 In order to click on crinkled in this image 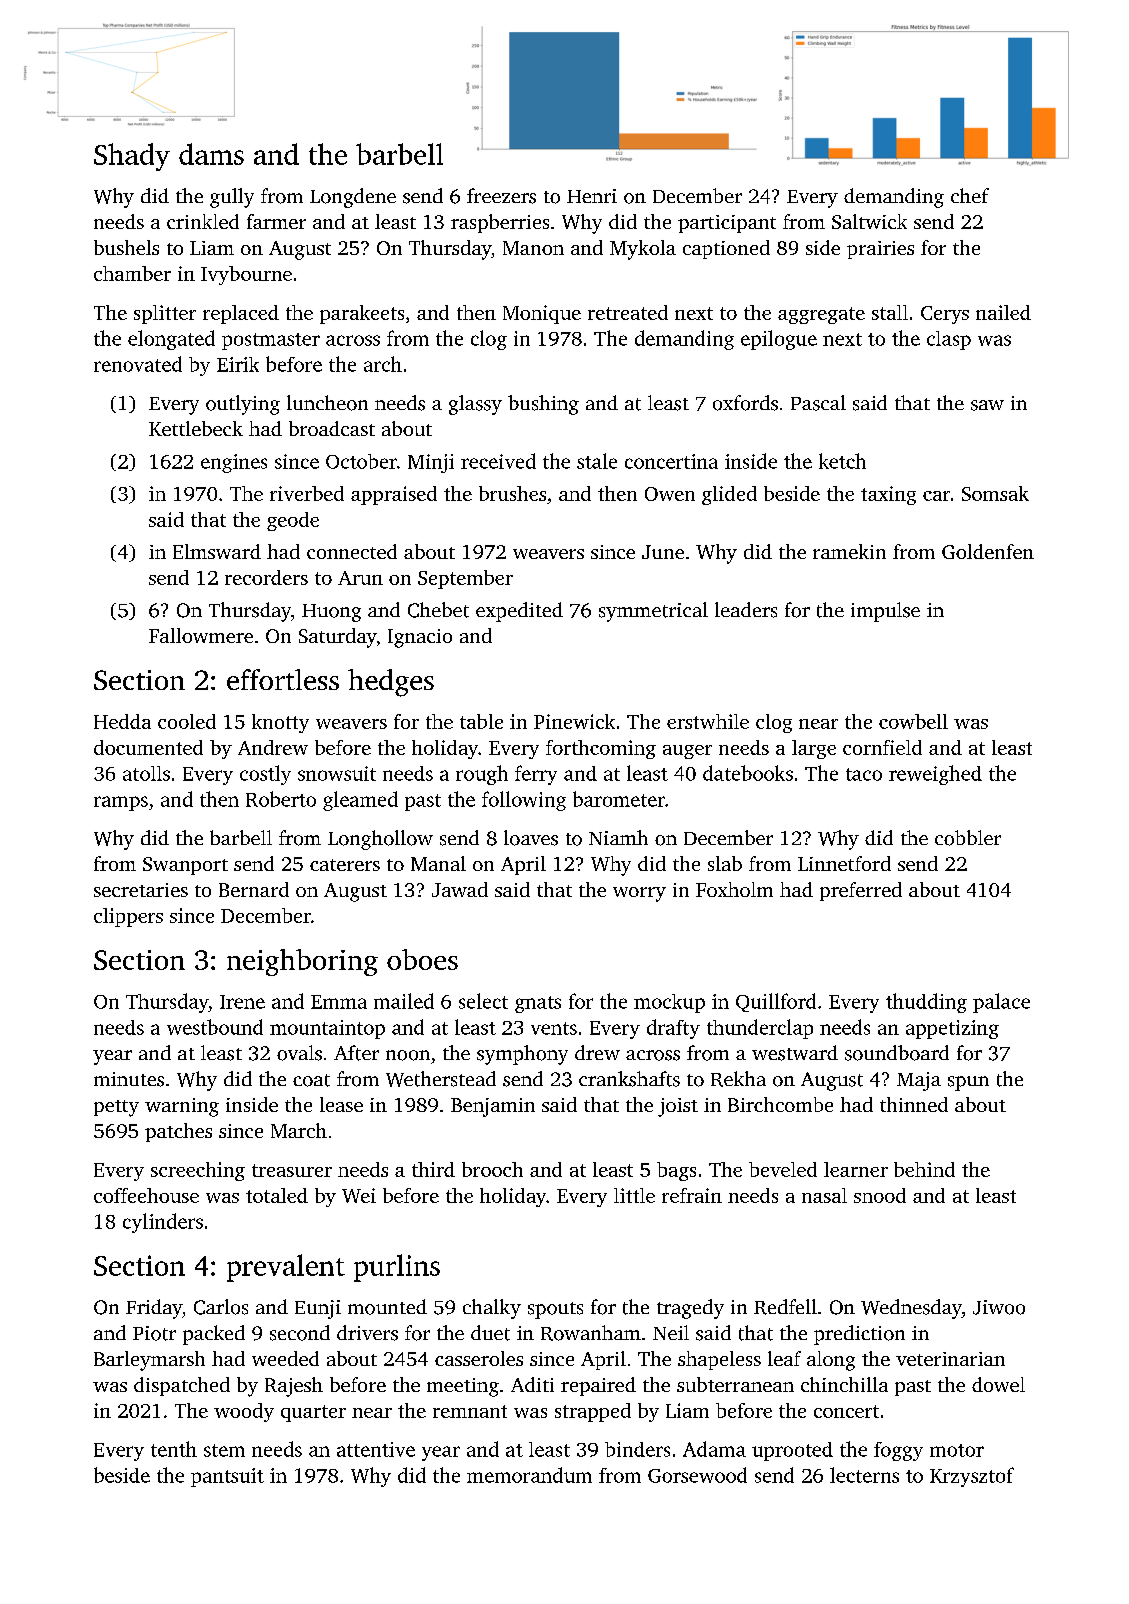, I will do `click(203, 221)`.
